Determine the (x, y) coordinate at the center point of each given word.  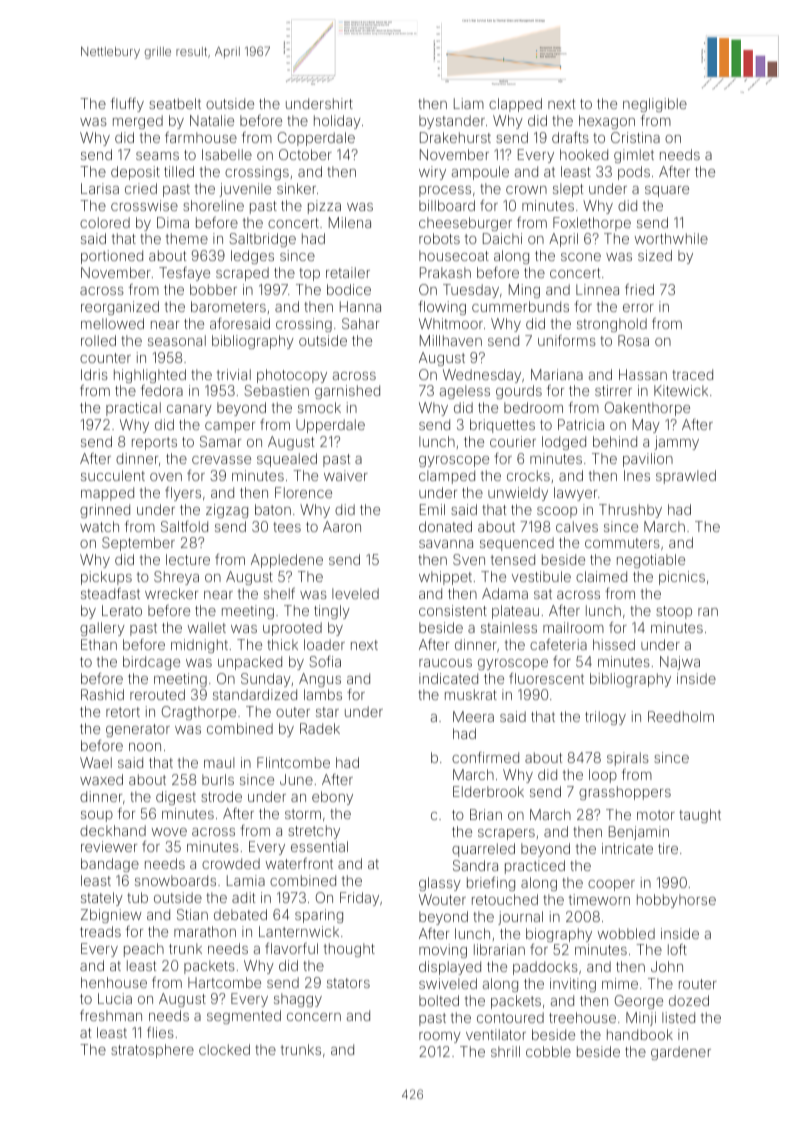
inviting (573, 985)
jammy (676, 443)
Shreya (176, 578)
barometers (228, 306)
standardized (255, 694)
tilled (179, 171)
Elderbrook (488, 791)
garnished (347, 392)
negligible (655, 105)
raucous (445, 663)
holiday (337, 122)
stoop (674, 612)
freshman (111, 1015)
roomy (440, 1037)
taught (700, 816)
